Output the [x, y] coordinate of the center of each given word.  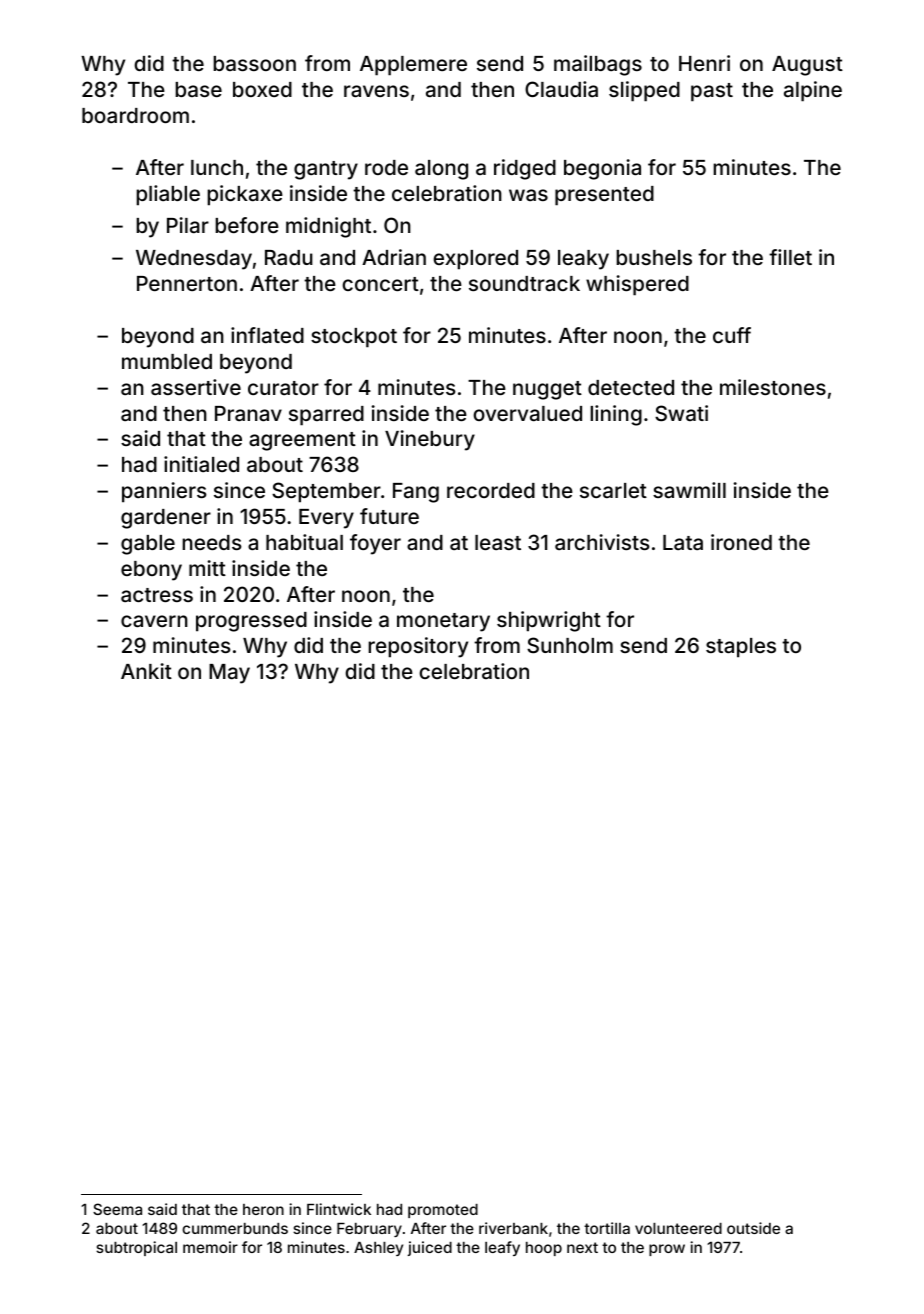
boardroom [135, 115]
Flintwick [339, 1209]
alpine [813, 91]
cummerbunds [235, 1228]
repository [418, 647]
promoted [443, 1211]
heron [263, 1209]
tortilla [607, 1228]
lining [616, 415]
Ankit [146, 671]
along [441, 170]
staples [741, 648]
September [326, 492]
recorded [491, 490]
